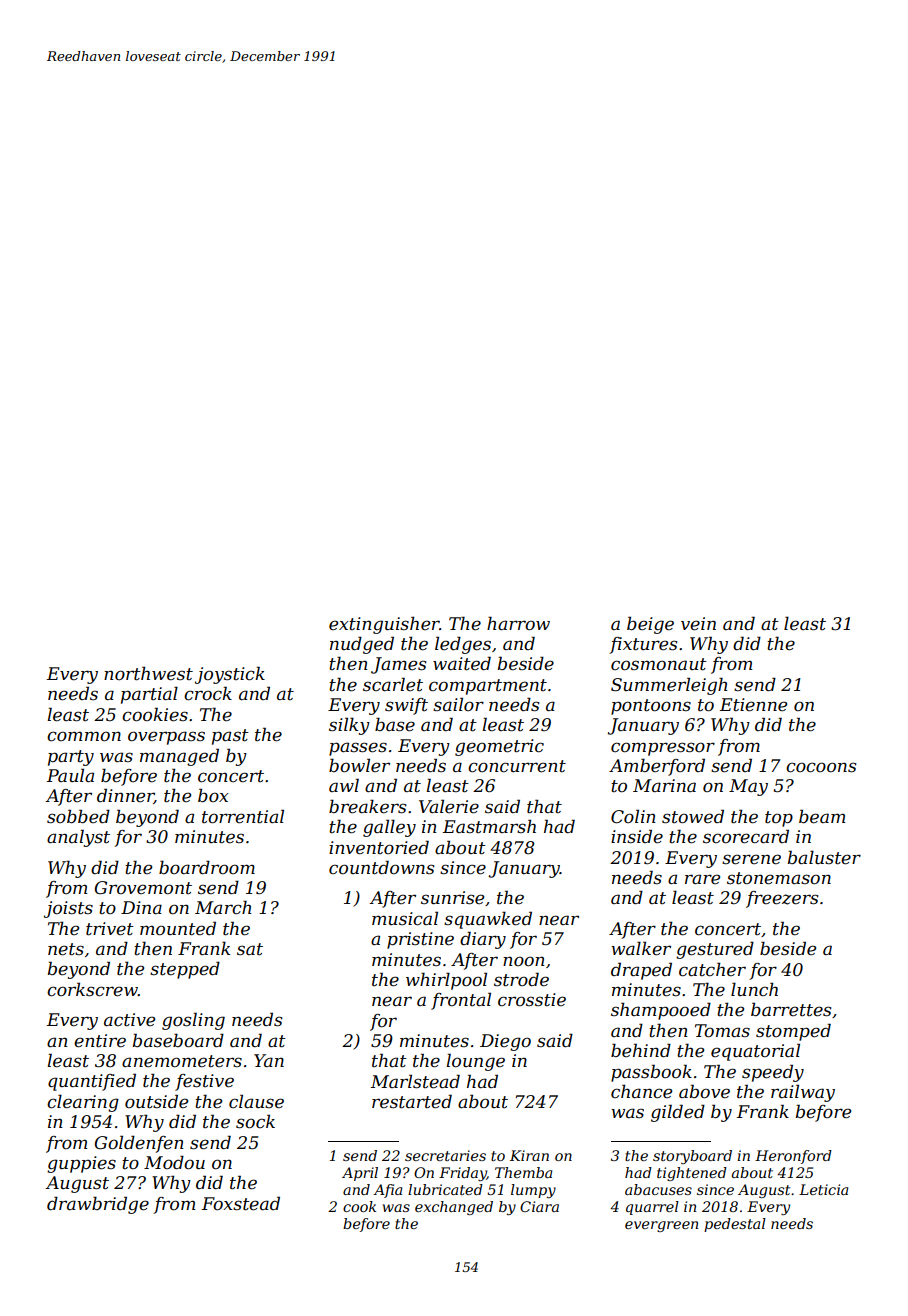 The image size is (908, 1316). Describe the element at coordinates (458, 704) in the screenshot. I see `sailor` at that location.
